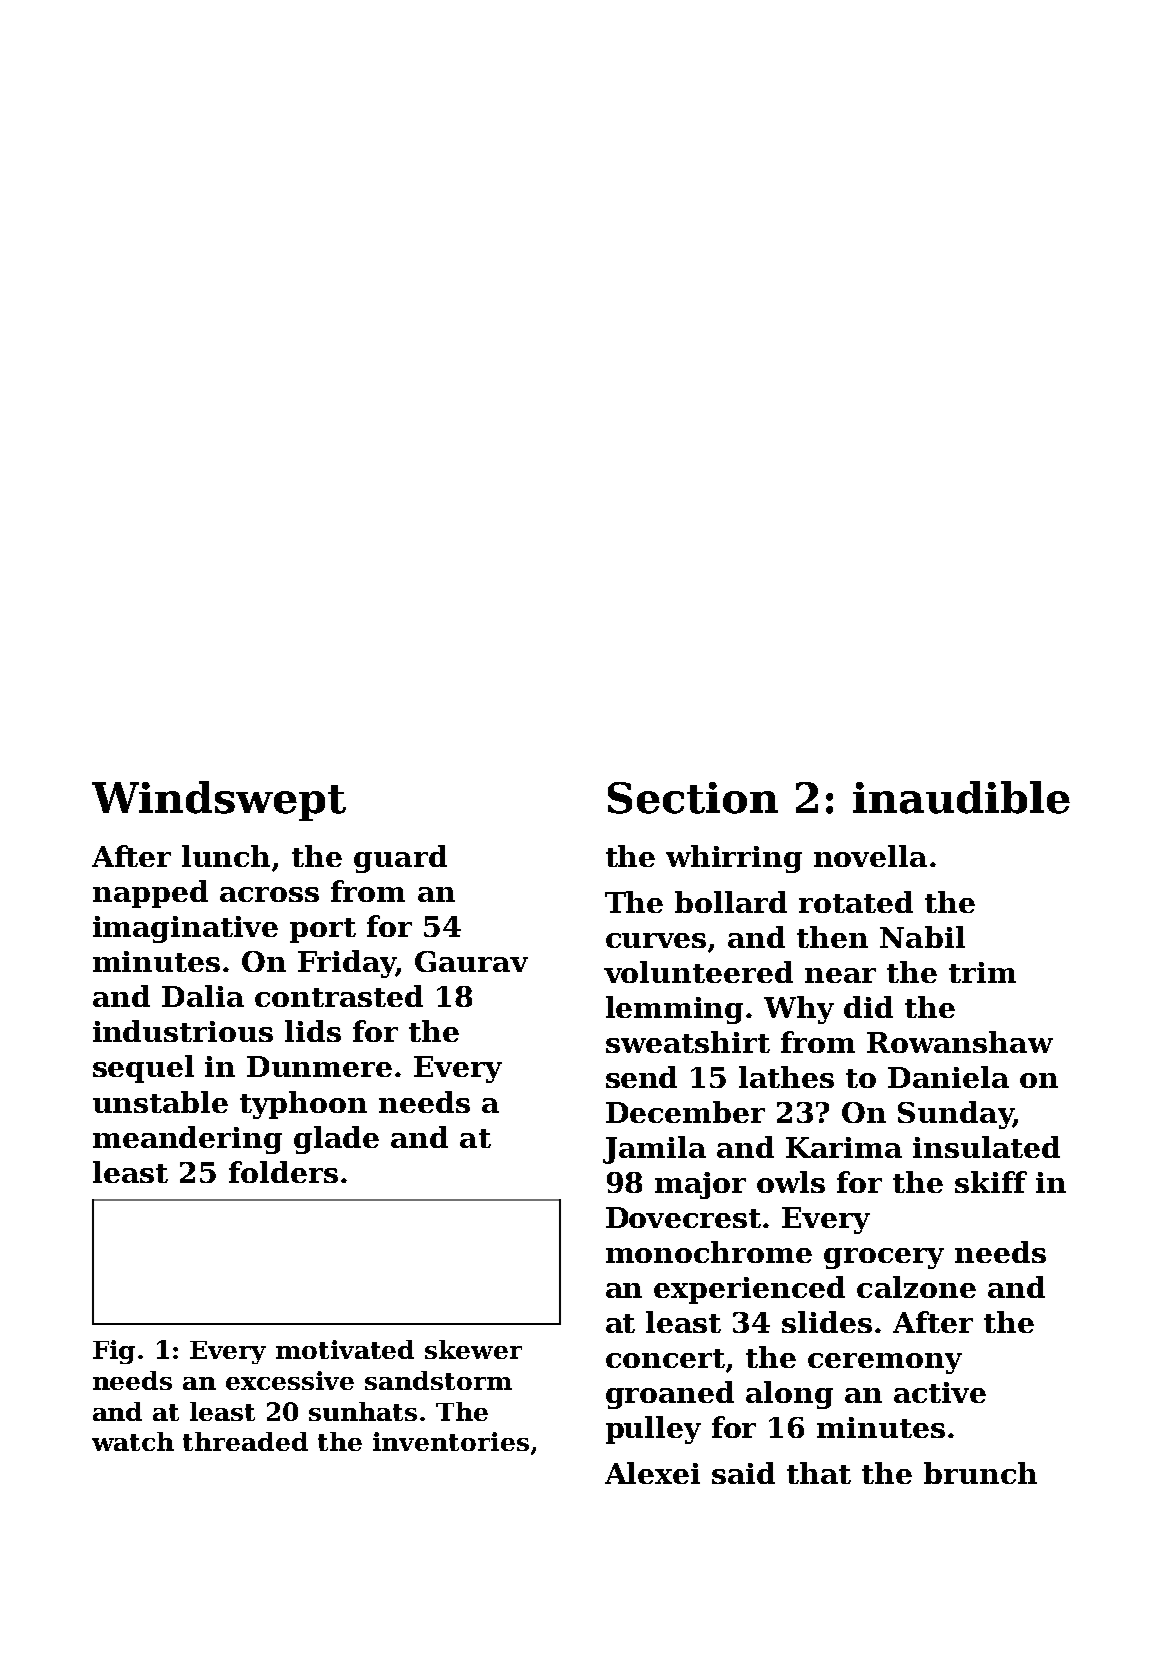 The image size is (1165, 1654). I want to click on threaded, so click(245, 1441).
